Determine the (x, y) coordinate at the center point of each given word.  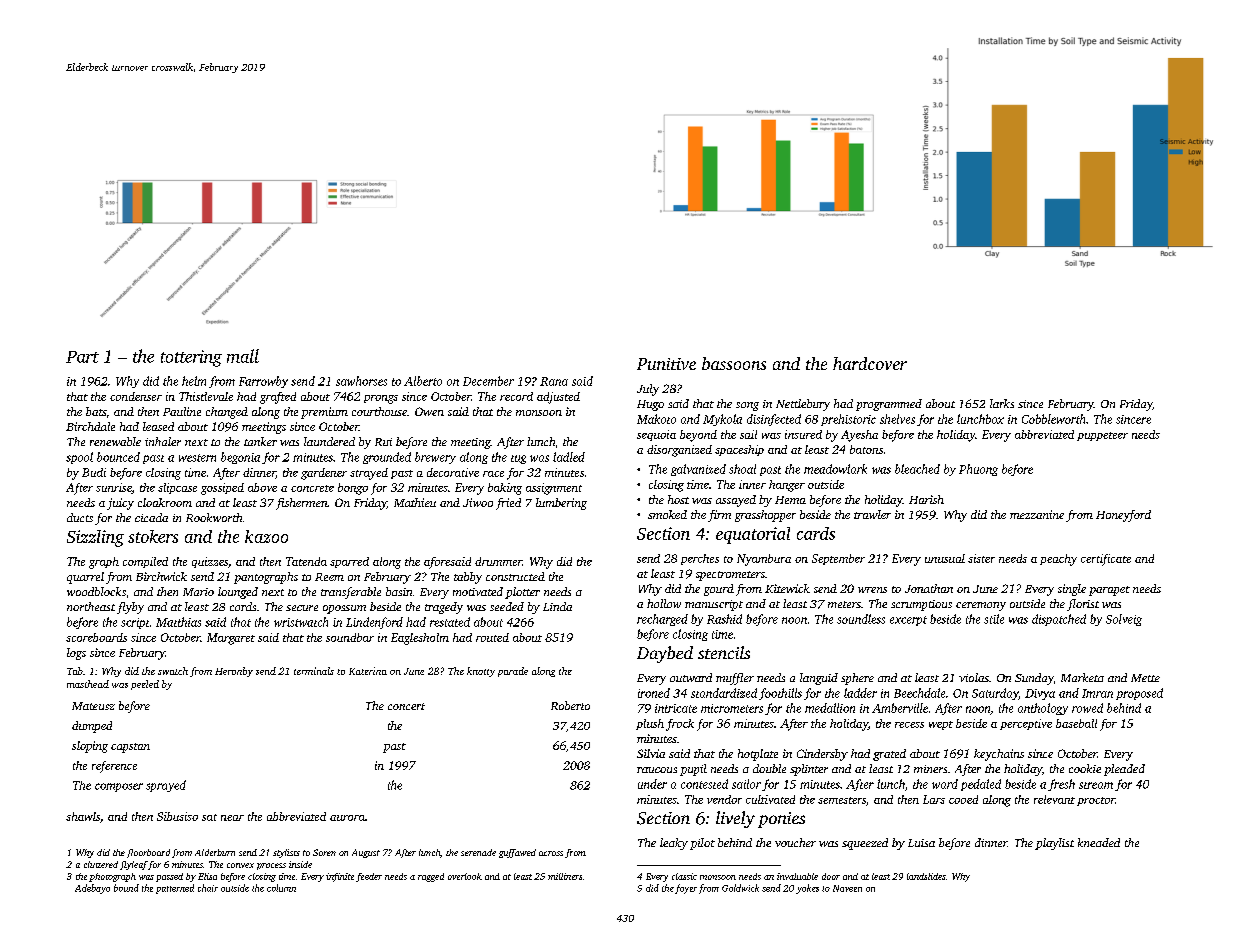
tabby (468, 578)
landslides (926, 876)
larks (1002, 403)
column (281, 888)
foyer (686, 889)
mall (243, 356)
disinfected (774, 420)
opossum (344, 609)
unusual (945, 558)
